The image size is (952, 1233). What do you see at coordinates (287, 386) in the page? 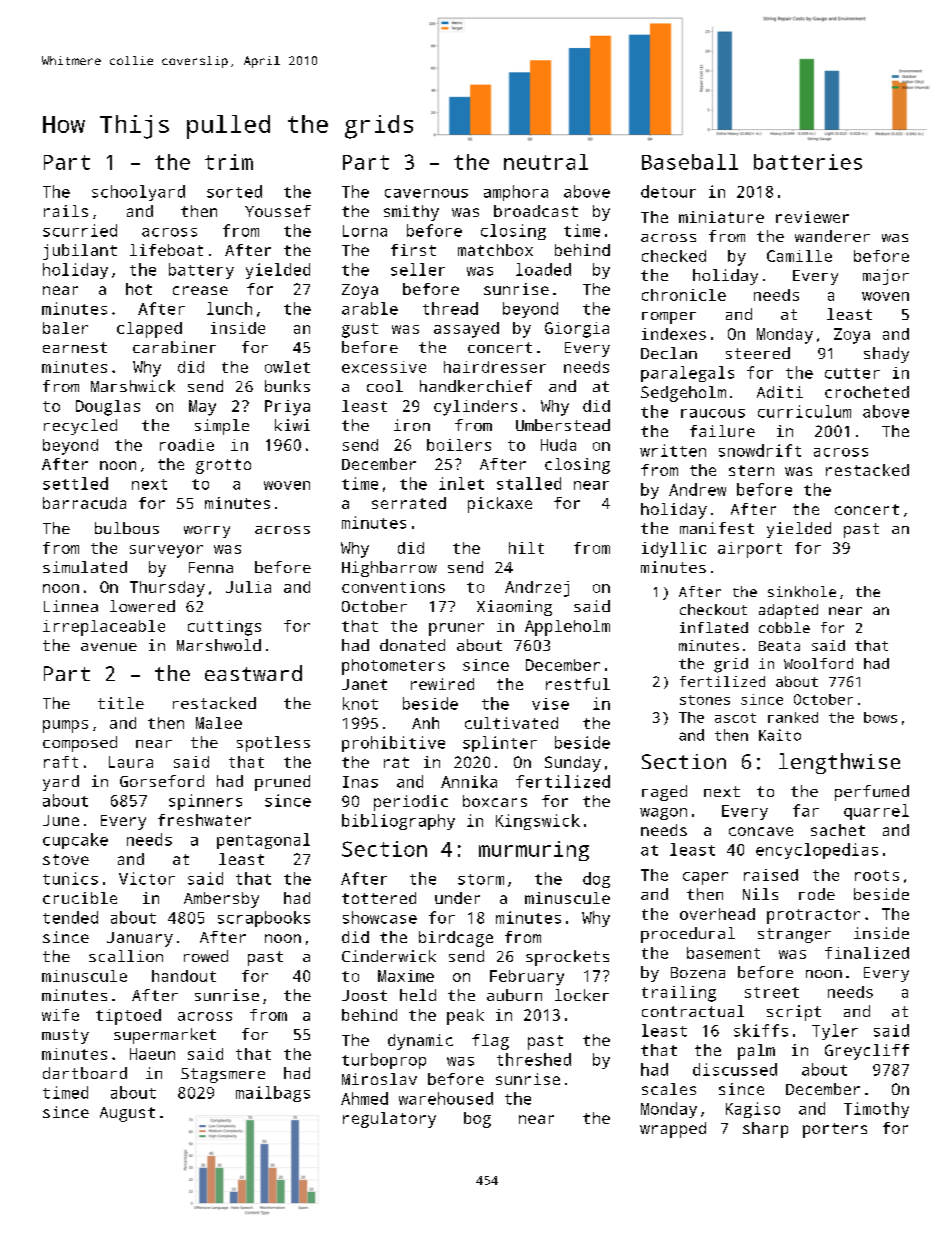
I see `bunks` at bounding box center [287, 386].
